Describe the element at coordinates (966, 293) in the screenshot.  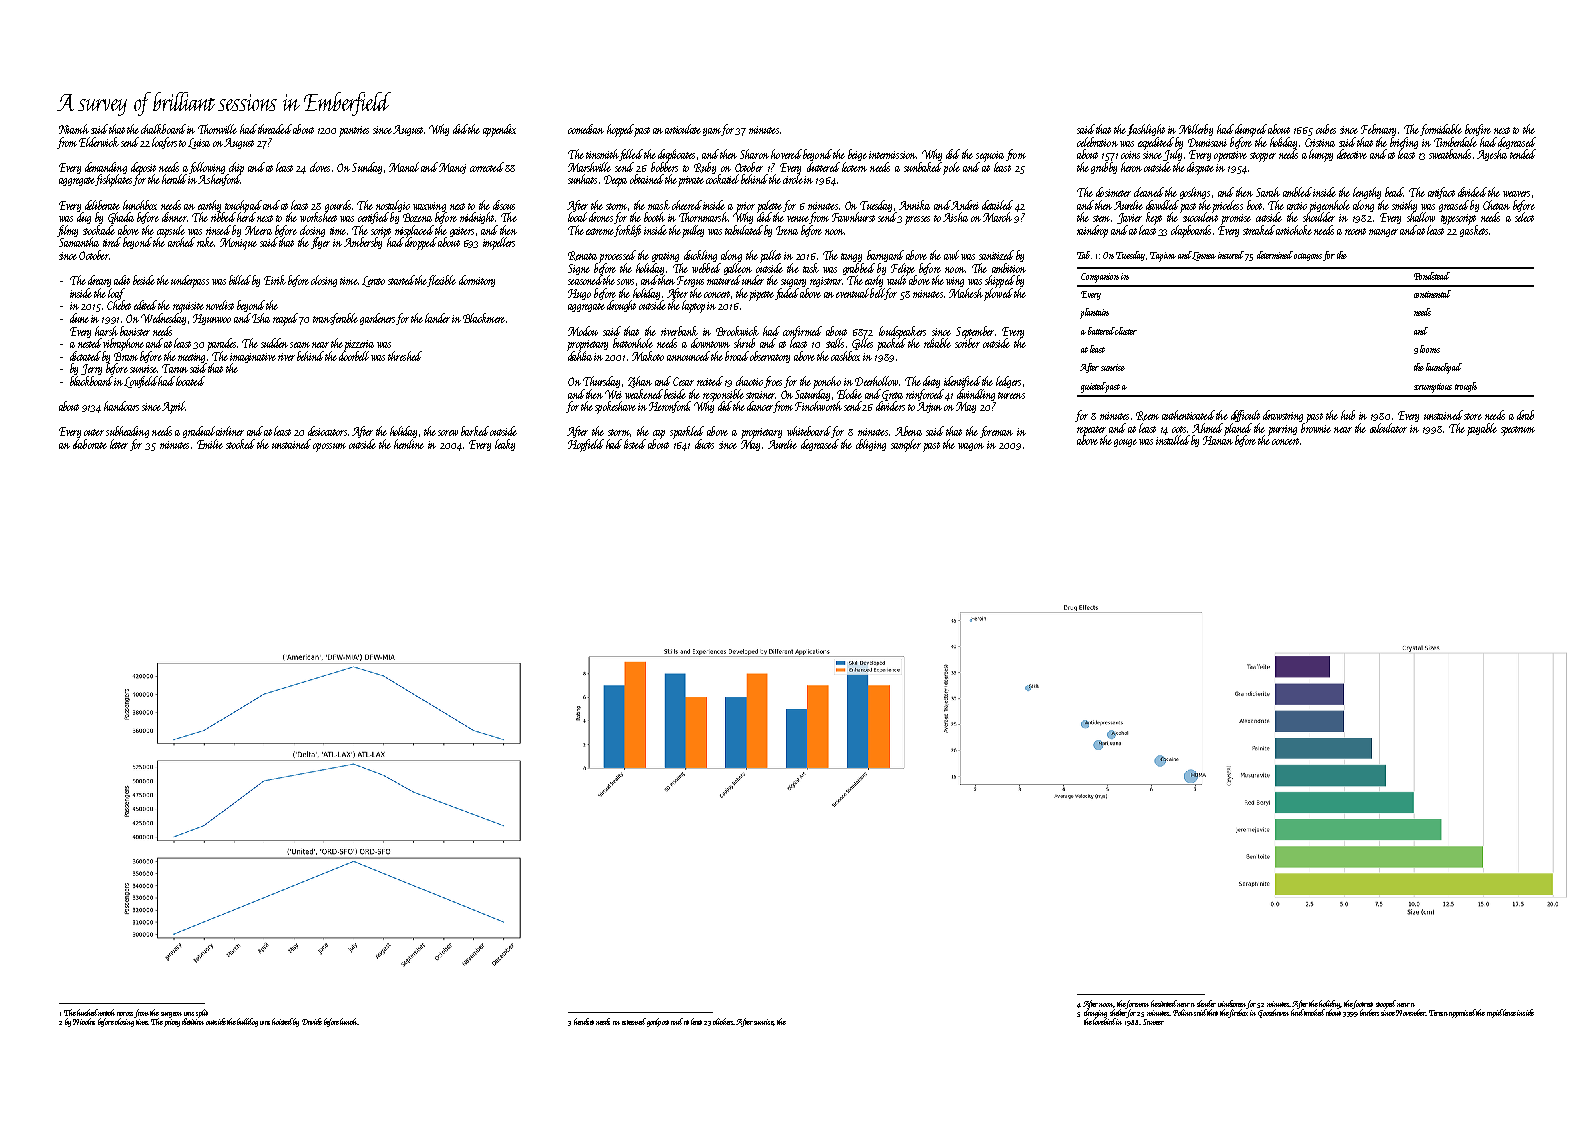
I see `Mahesh` at that location.
